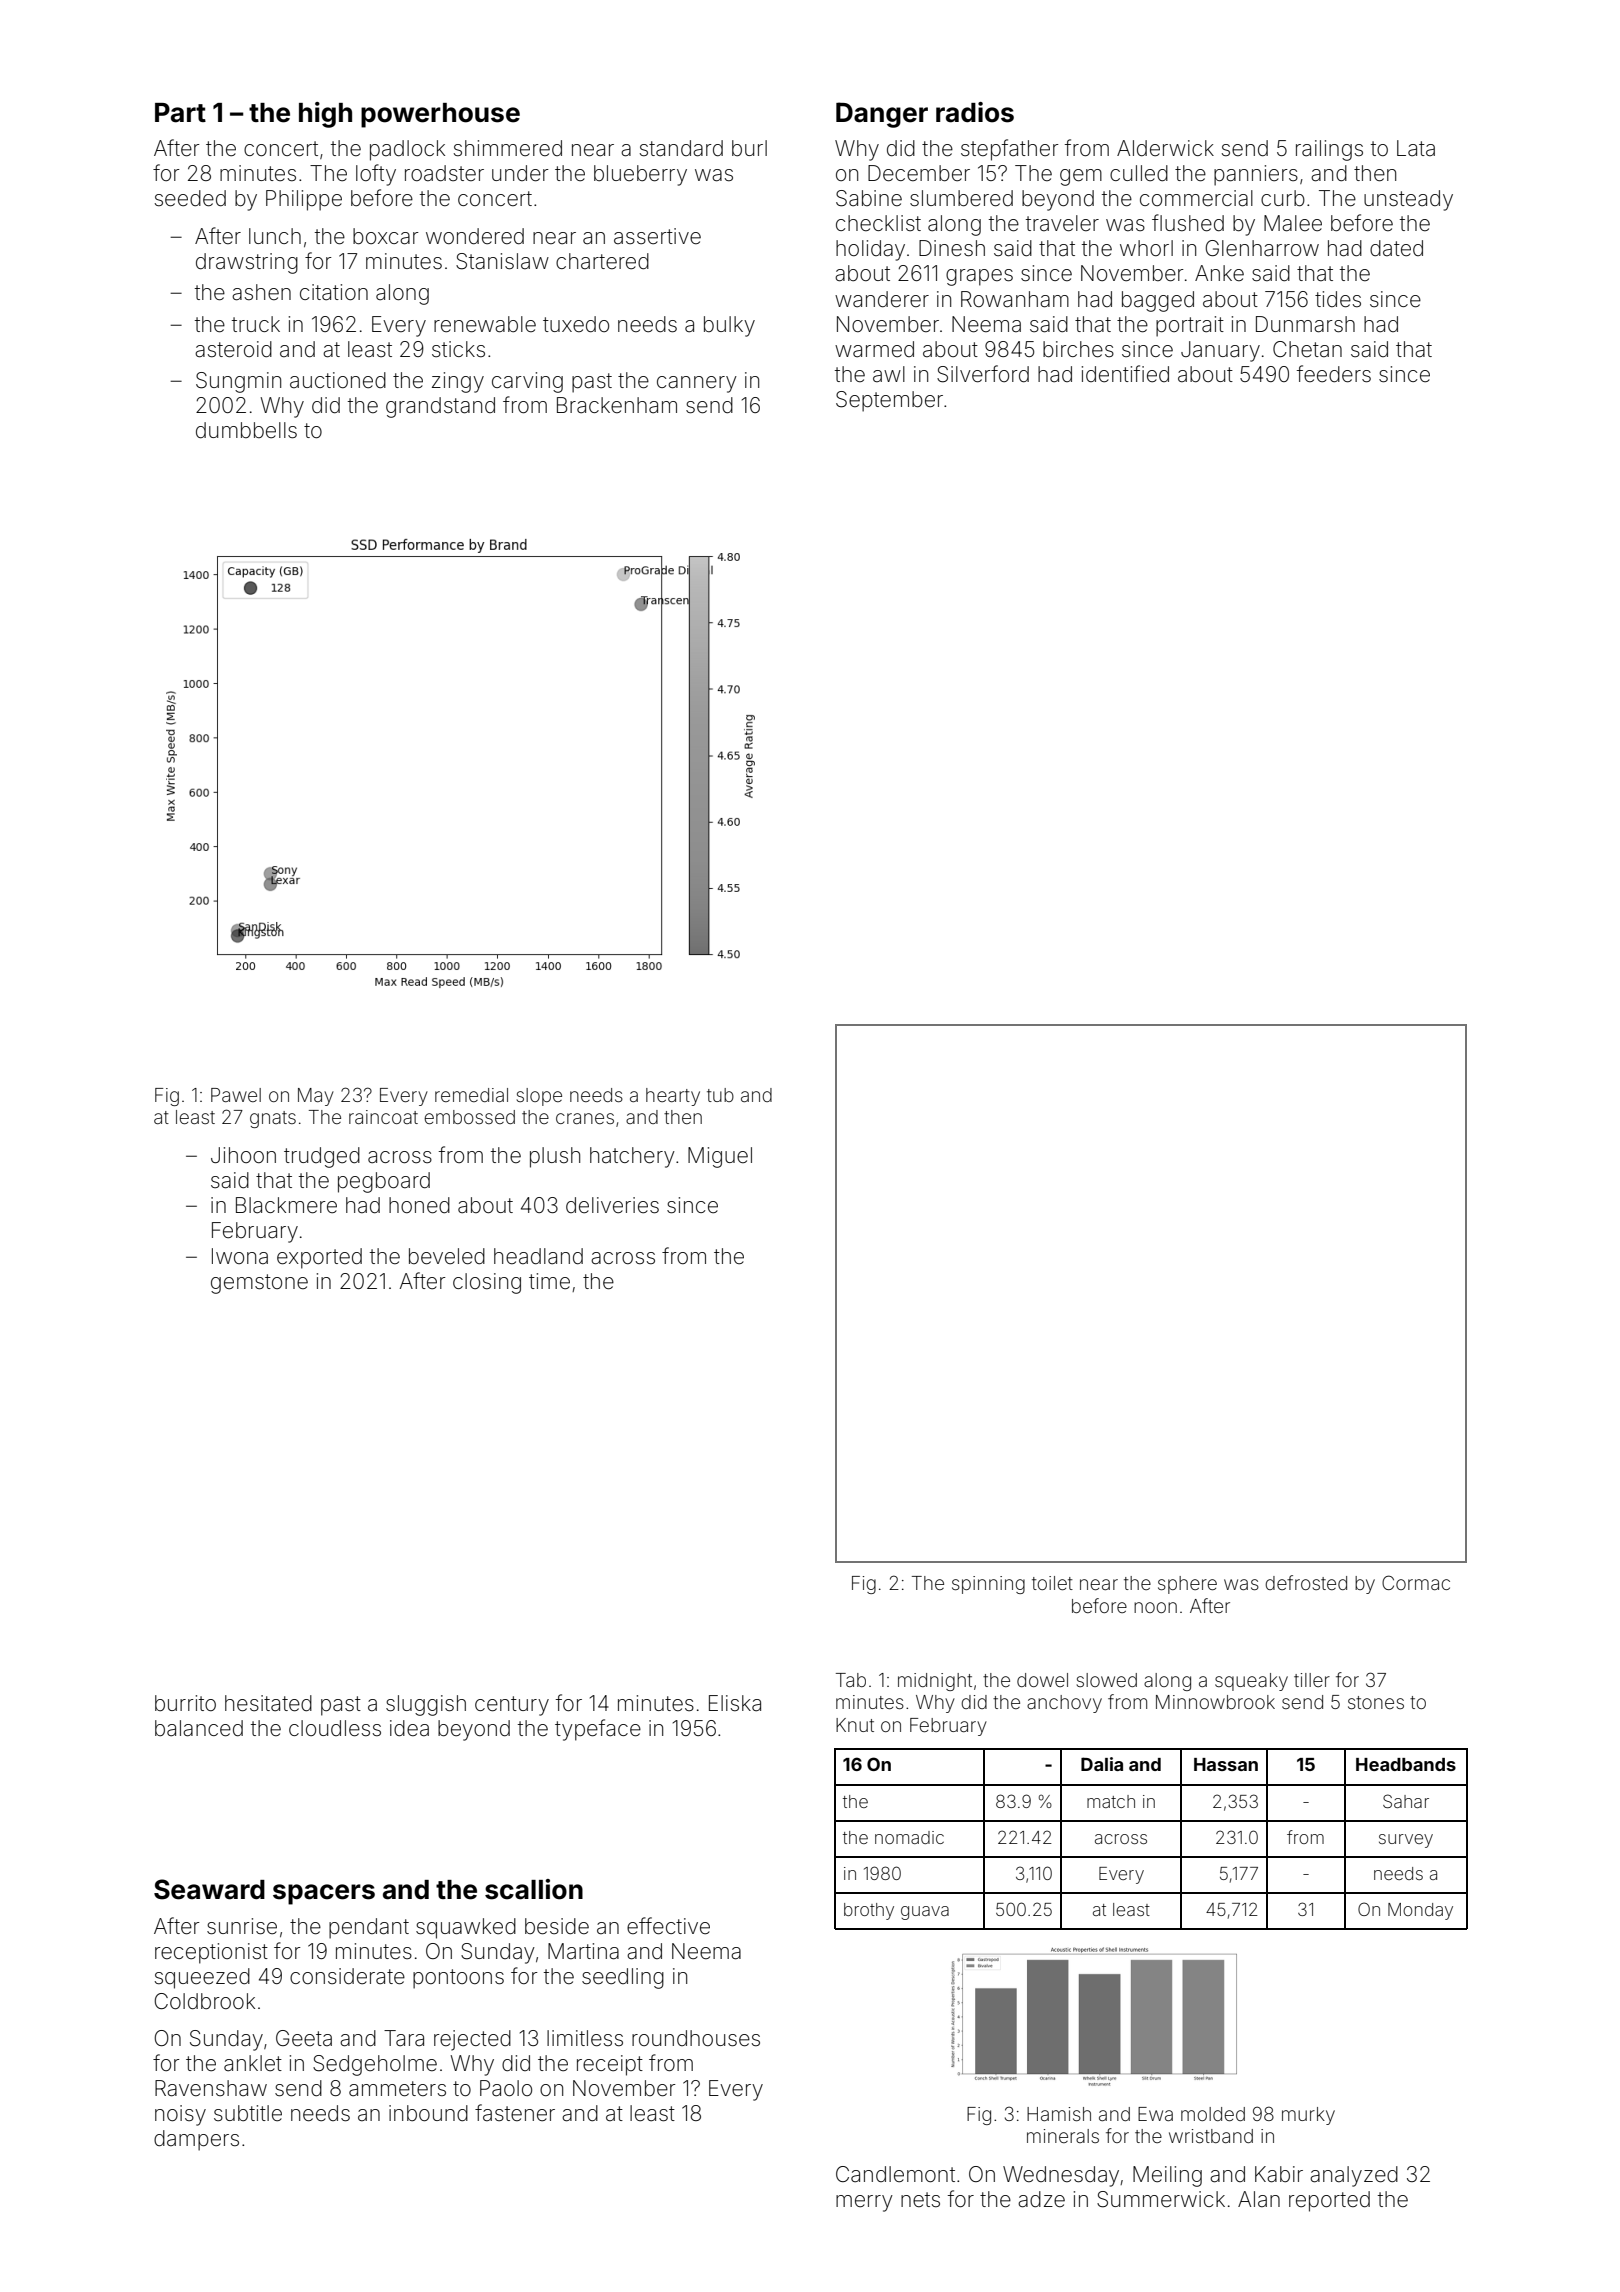 The image size is (1620, 2292). What do you see at coordinates (1213, 2114) in the screenshot?
I see `molded` at bounding box center [1213, 2114].
